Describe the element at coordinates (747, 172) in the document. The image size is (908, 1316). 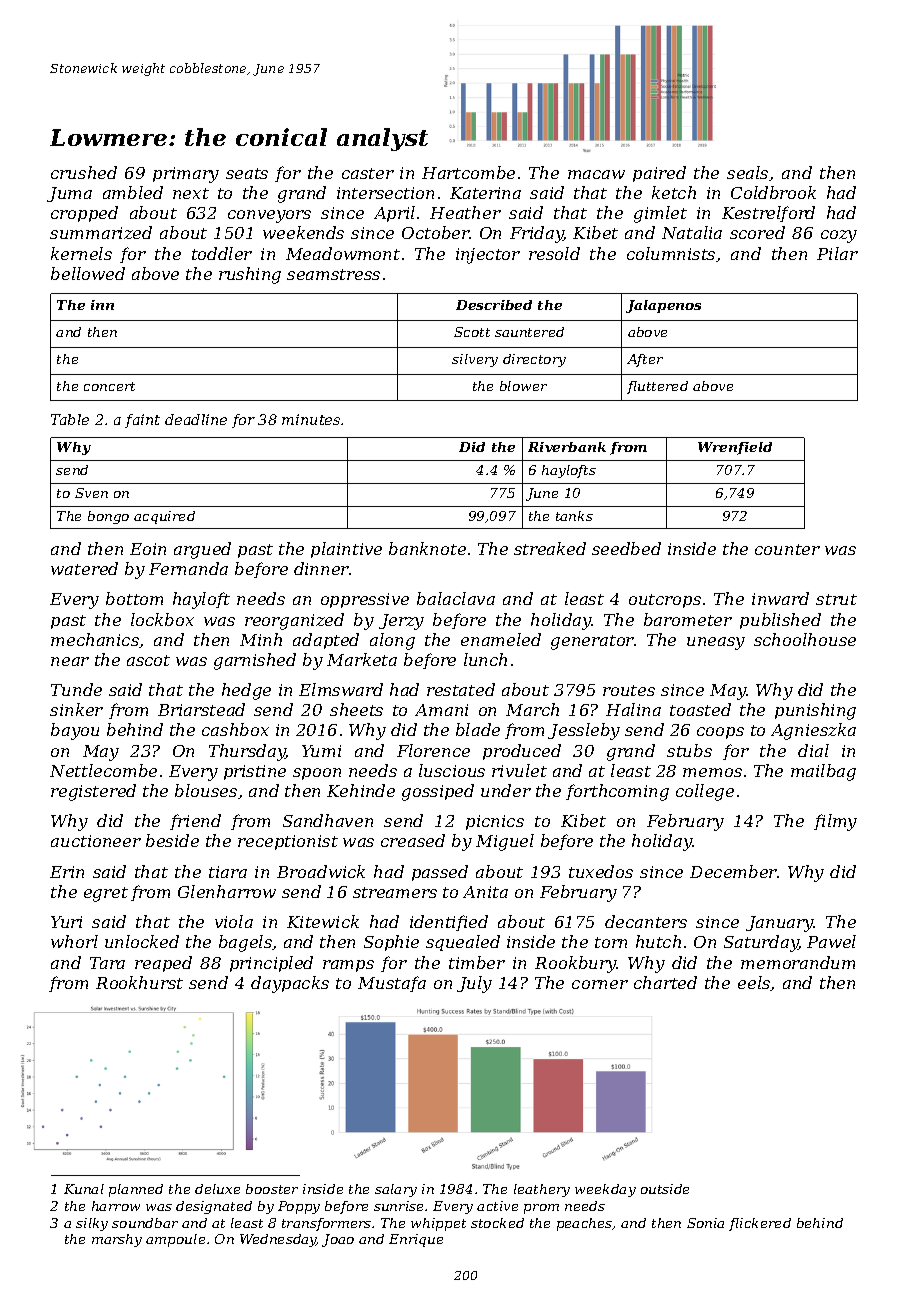
I see `seals` at that location.
